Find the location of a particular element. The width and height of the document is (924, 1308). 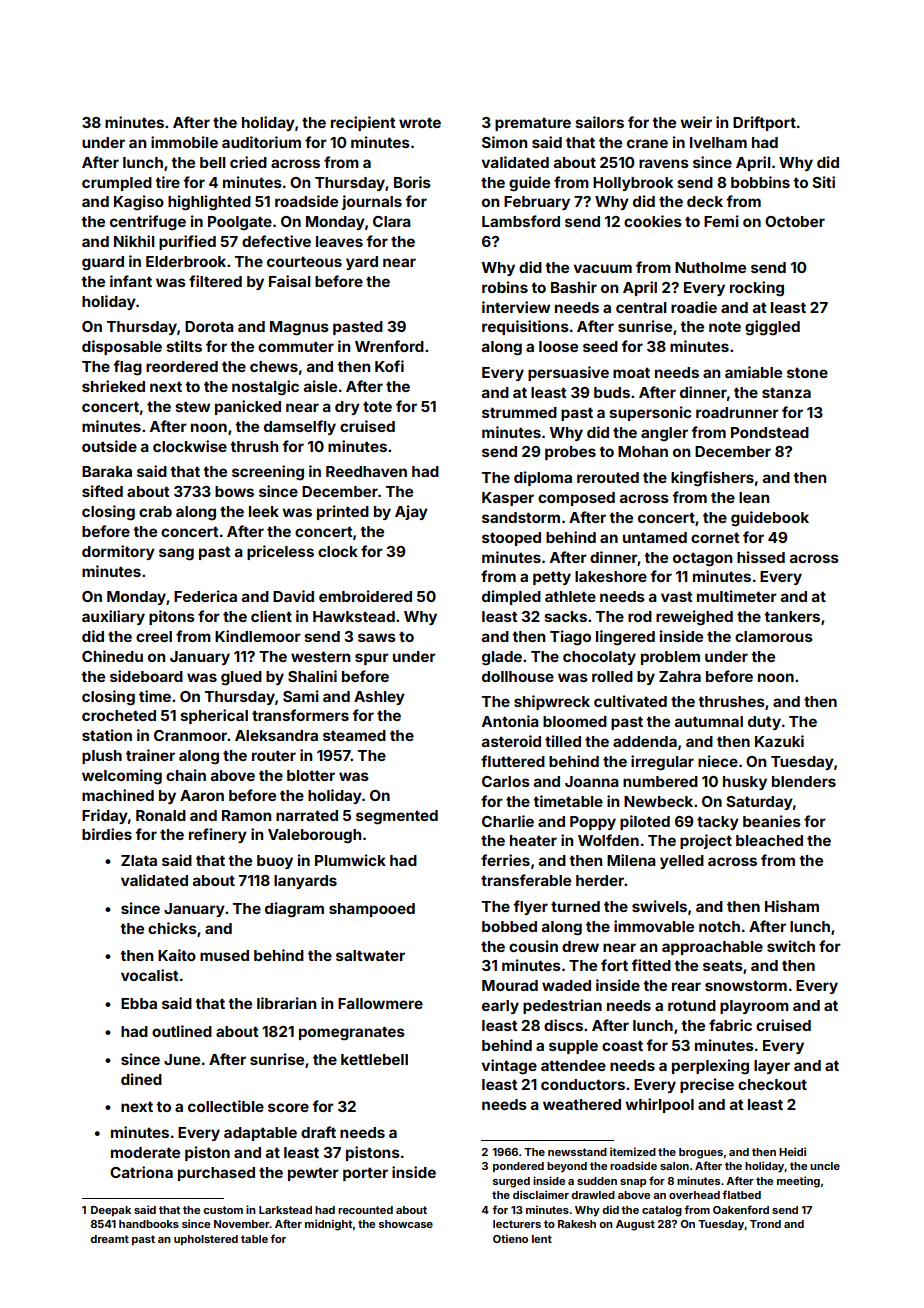

Chinedu is located at coordinates (112, 656).
